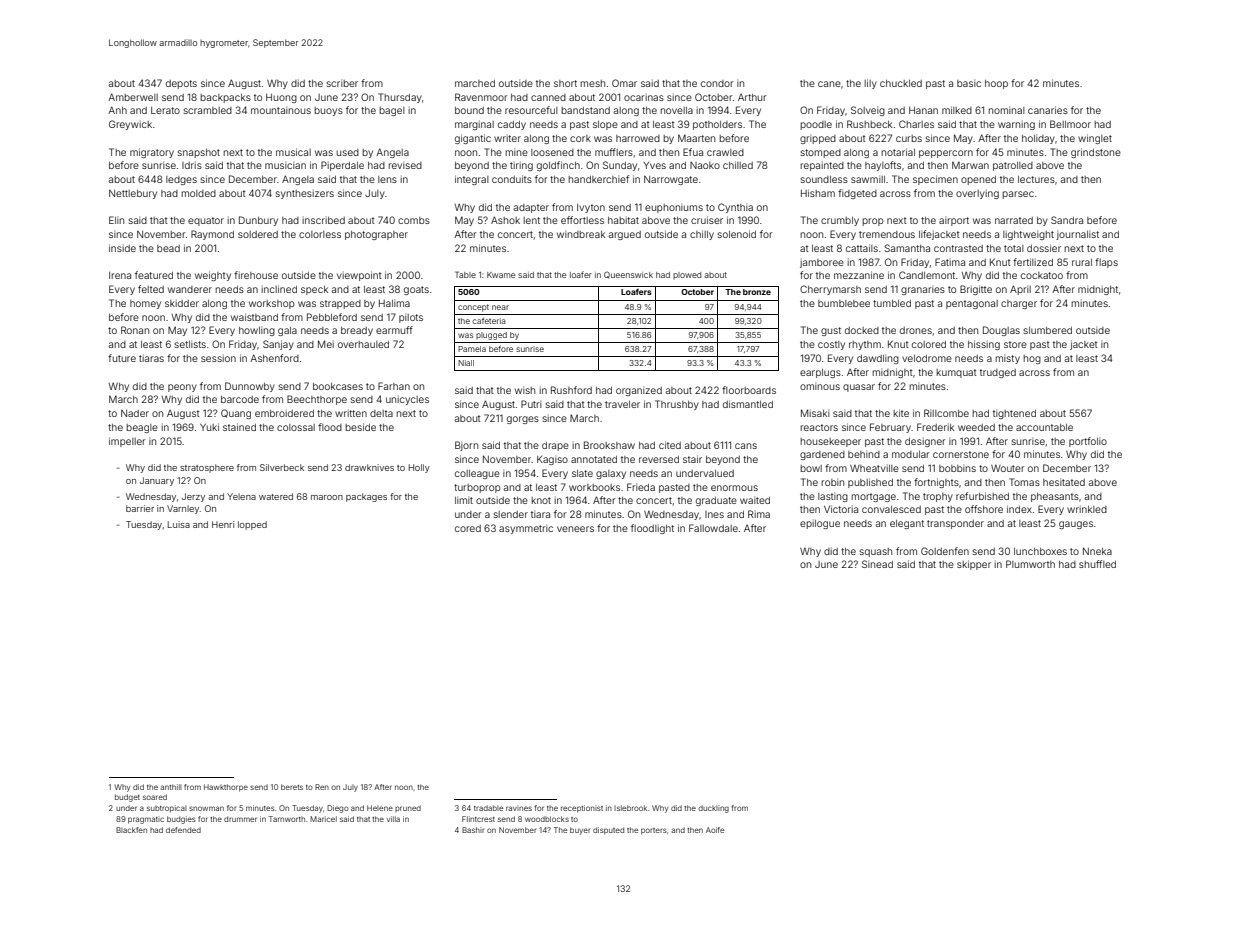 Image resolution: width=1233 pixels, height=952 pixels. What do you see at coordinates (565, 83) in the document?
I see `short` at bounding box center [565, 83].
